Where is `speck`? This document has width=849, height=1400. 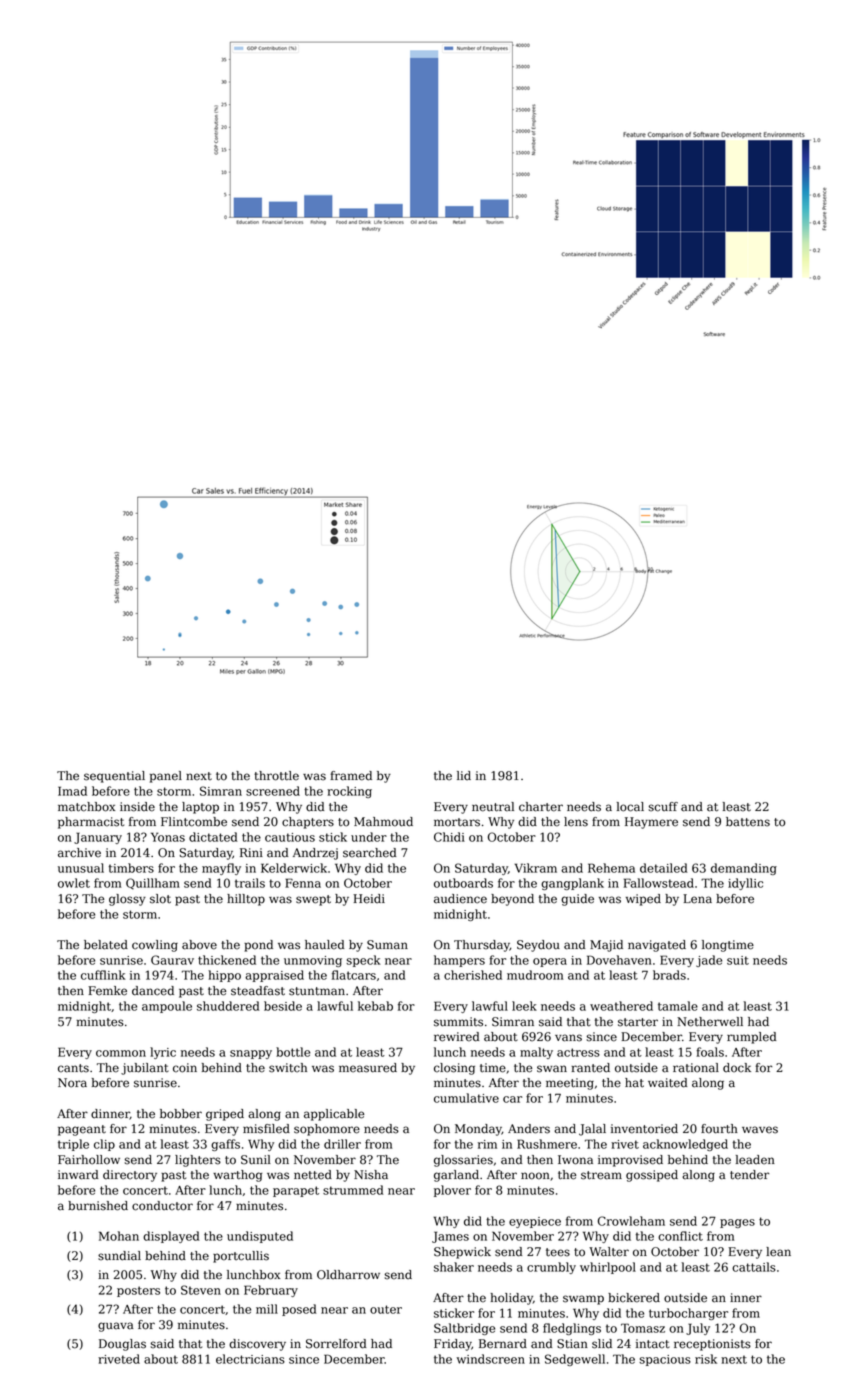 speck is located at coordinates (363, 961).
